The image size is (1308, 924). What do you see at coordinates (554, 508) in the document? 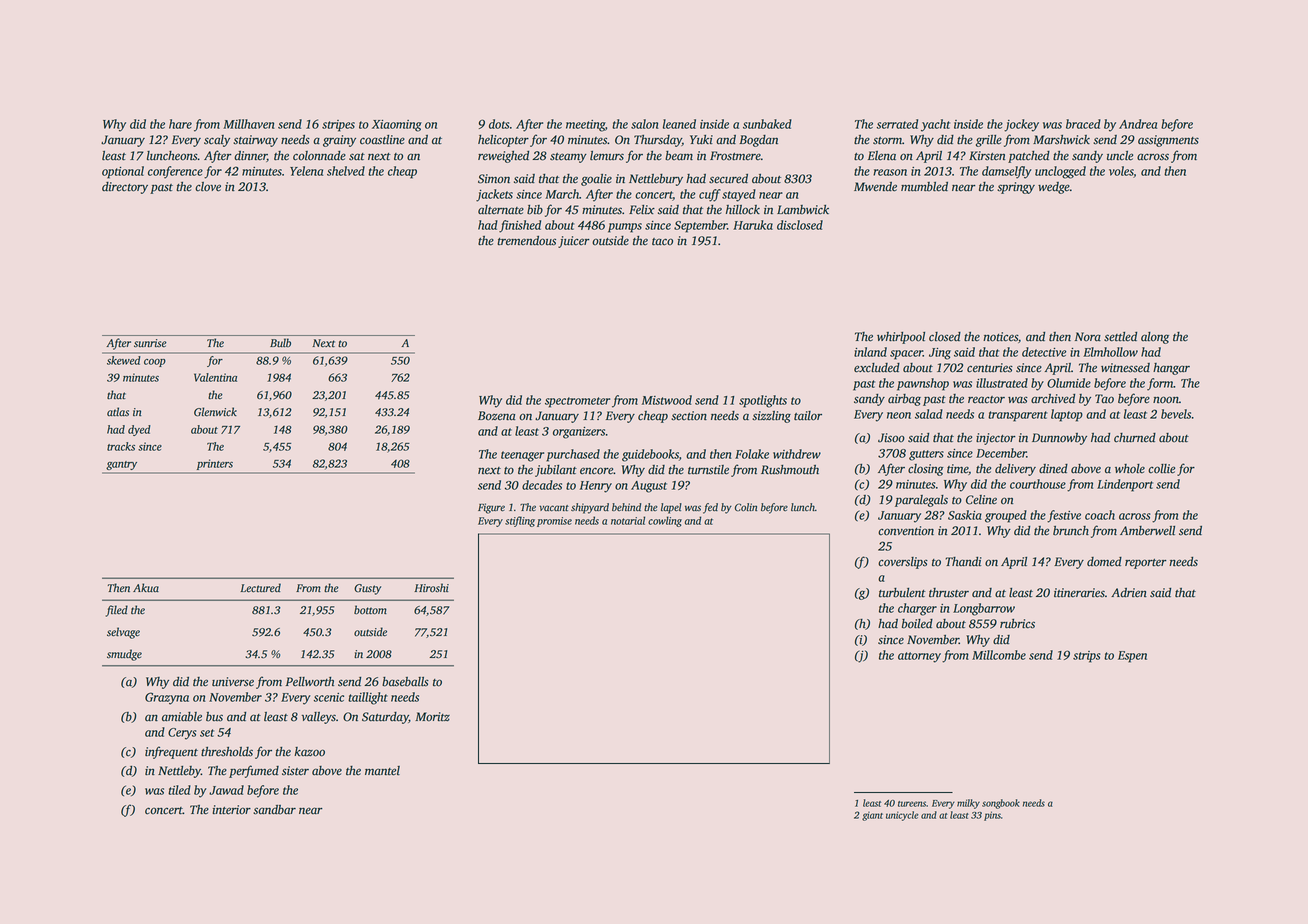
I see `vacant` at bounding box center [554, 508].
